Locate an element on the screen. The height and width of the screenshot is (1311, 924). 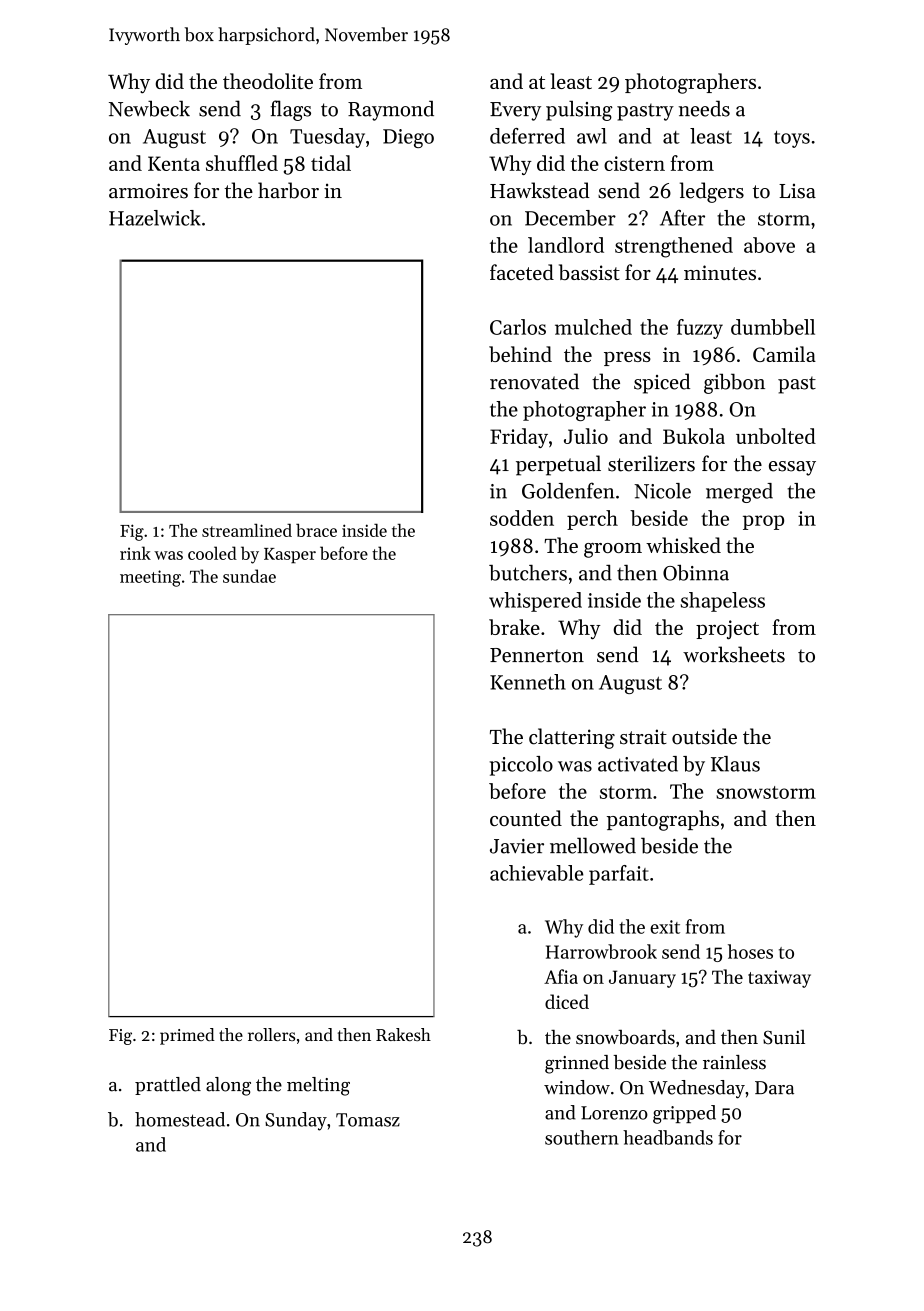
Klaus is located at coordinates (735, 764).
